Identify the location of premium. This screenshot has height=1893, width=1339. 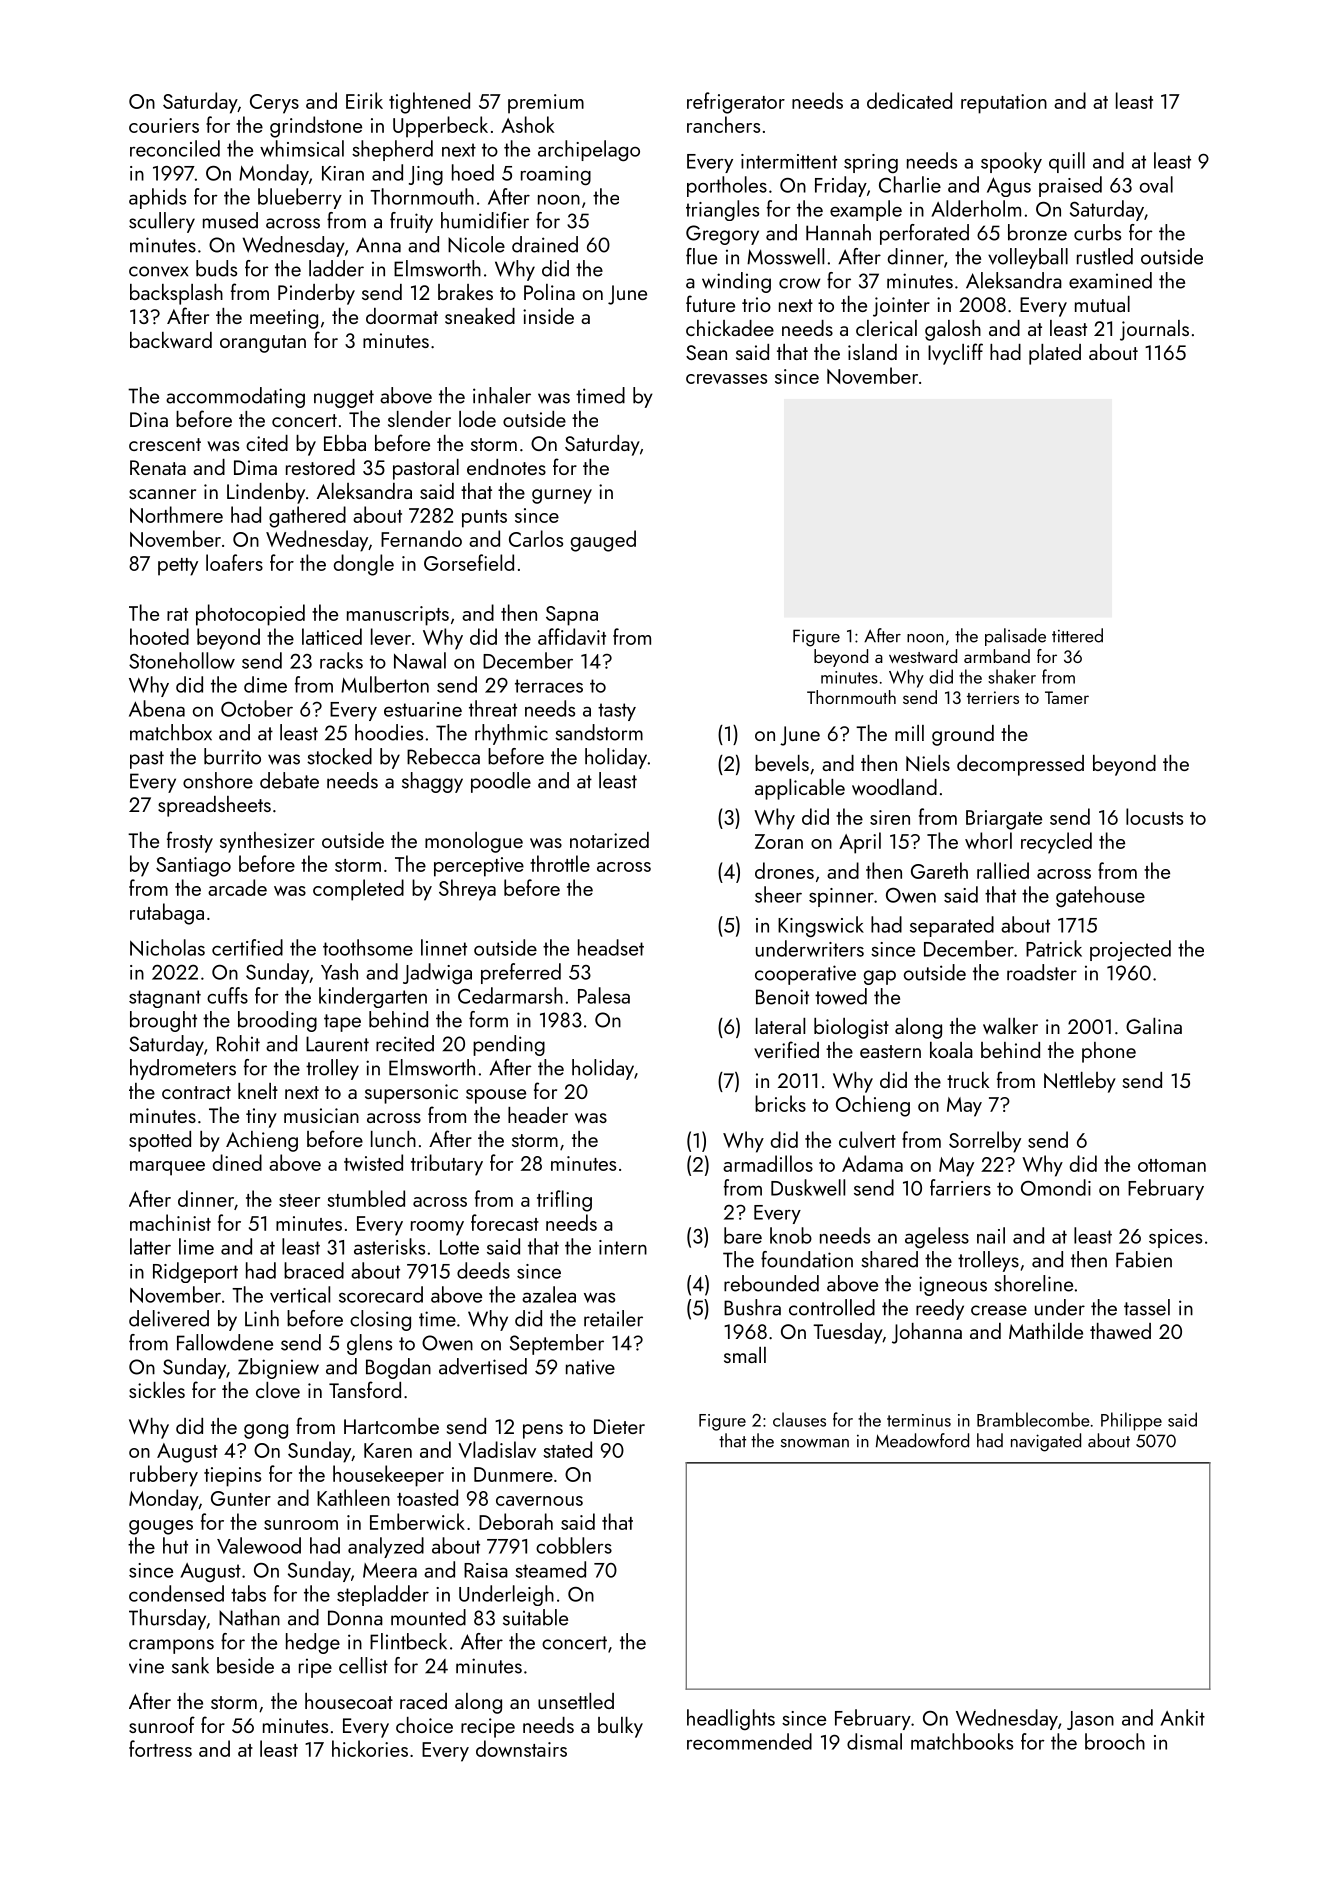
(546, 104).
